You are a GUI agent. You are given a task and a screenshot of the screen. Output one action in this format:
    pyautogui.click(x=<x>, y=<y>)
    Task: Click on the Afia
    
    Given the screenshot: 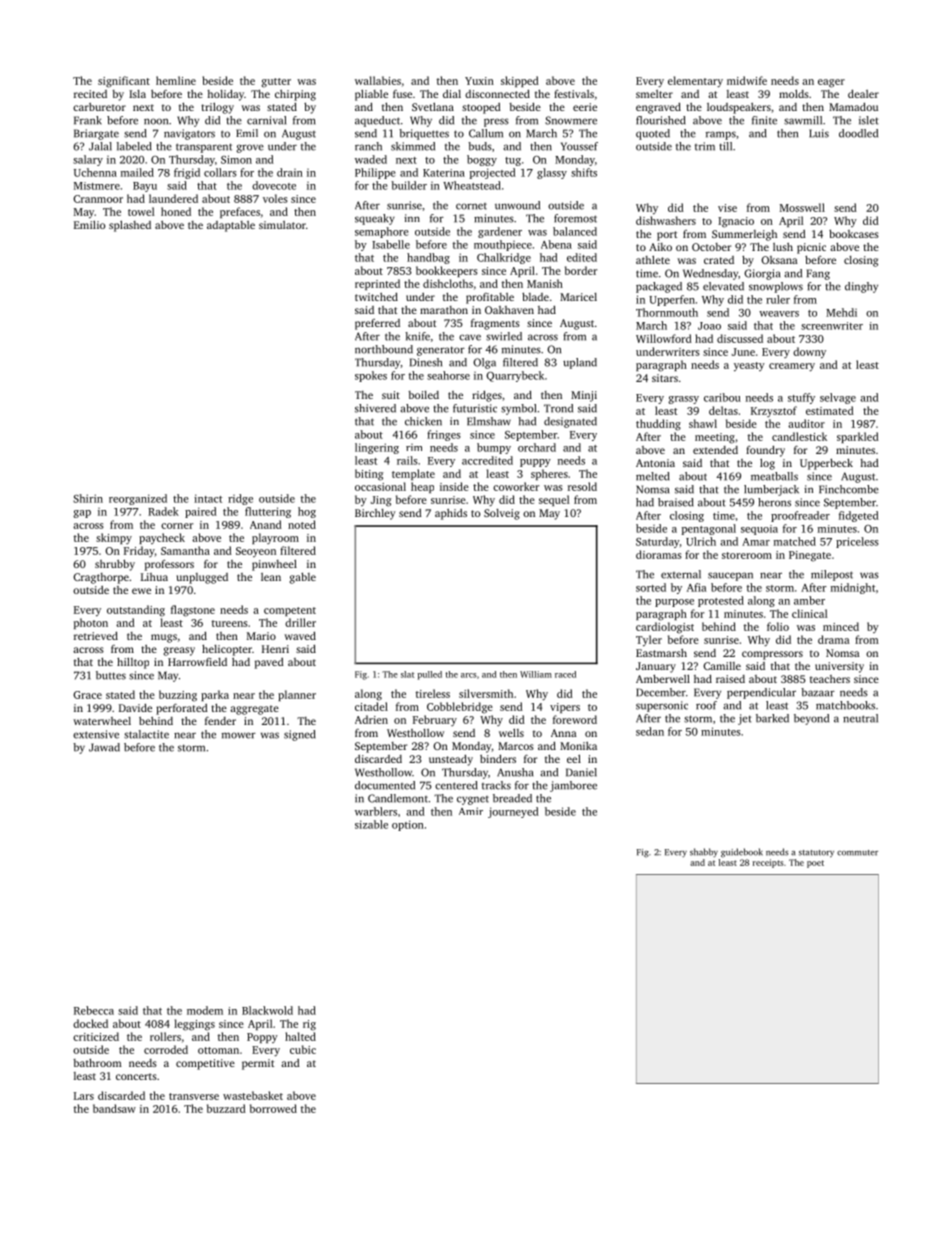 What is the action you would take?
    pyautogui.click(x=696, y=587)
